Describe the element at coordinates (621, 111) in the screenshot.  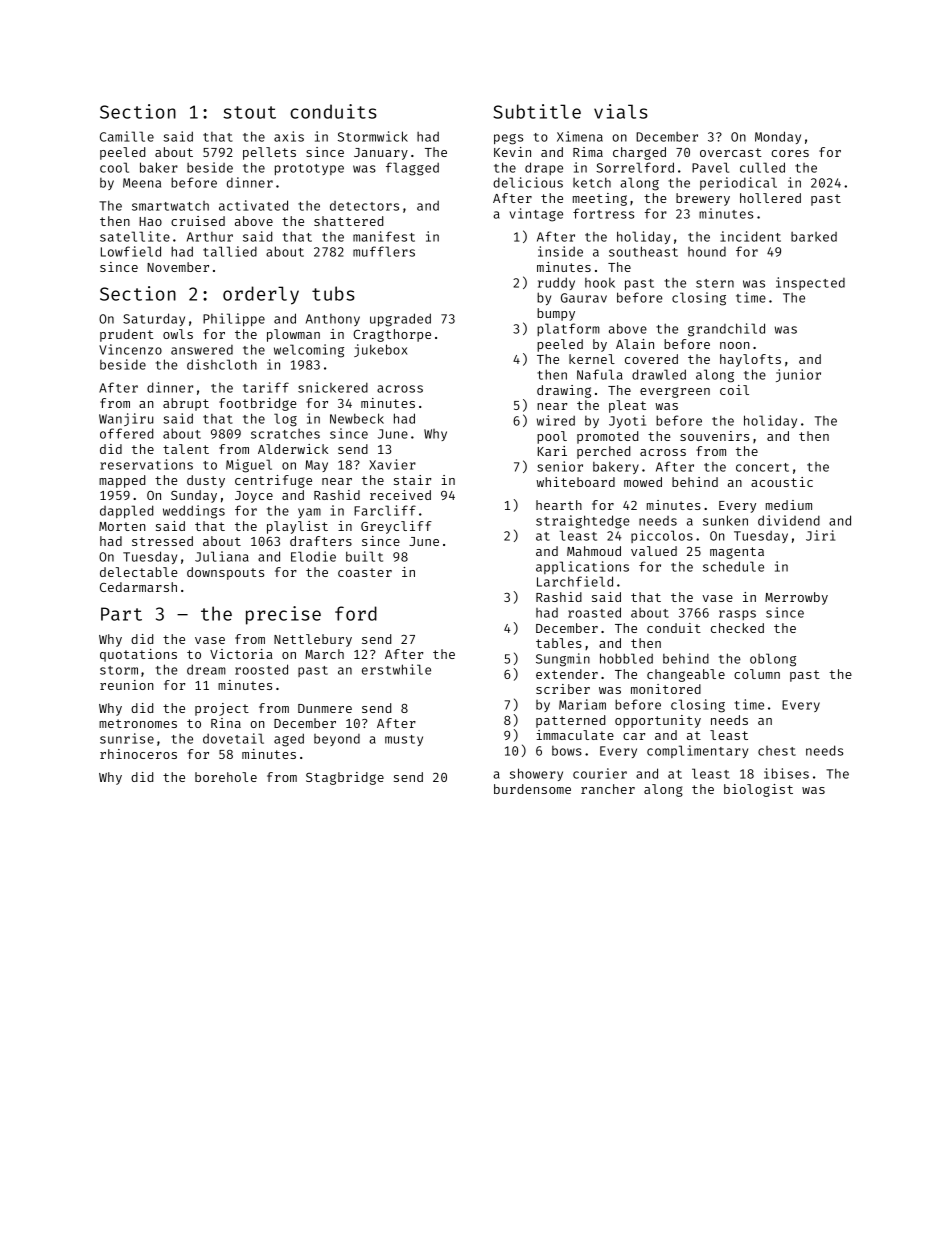
I see `vials` at that location.
